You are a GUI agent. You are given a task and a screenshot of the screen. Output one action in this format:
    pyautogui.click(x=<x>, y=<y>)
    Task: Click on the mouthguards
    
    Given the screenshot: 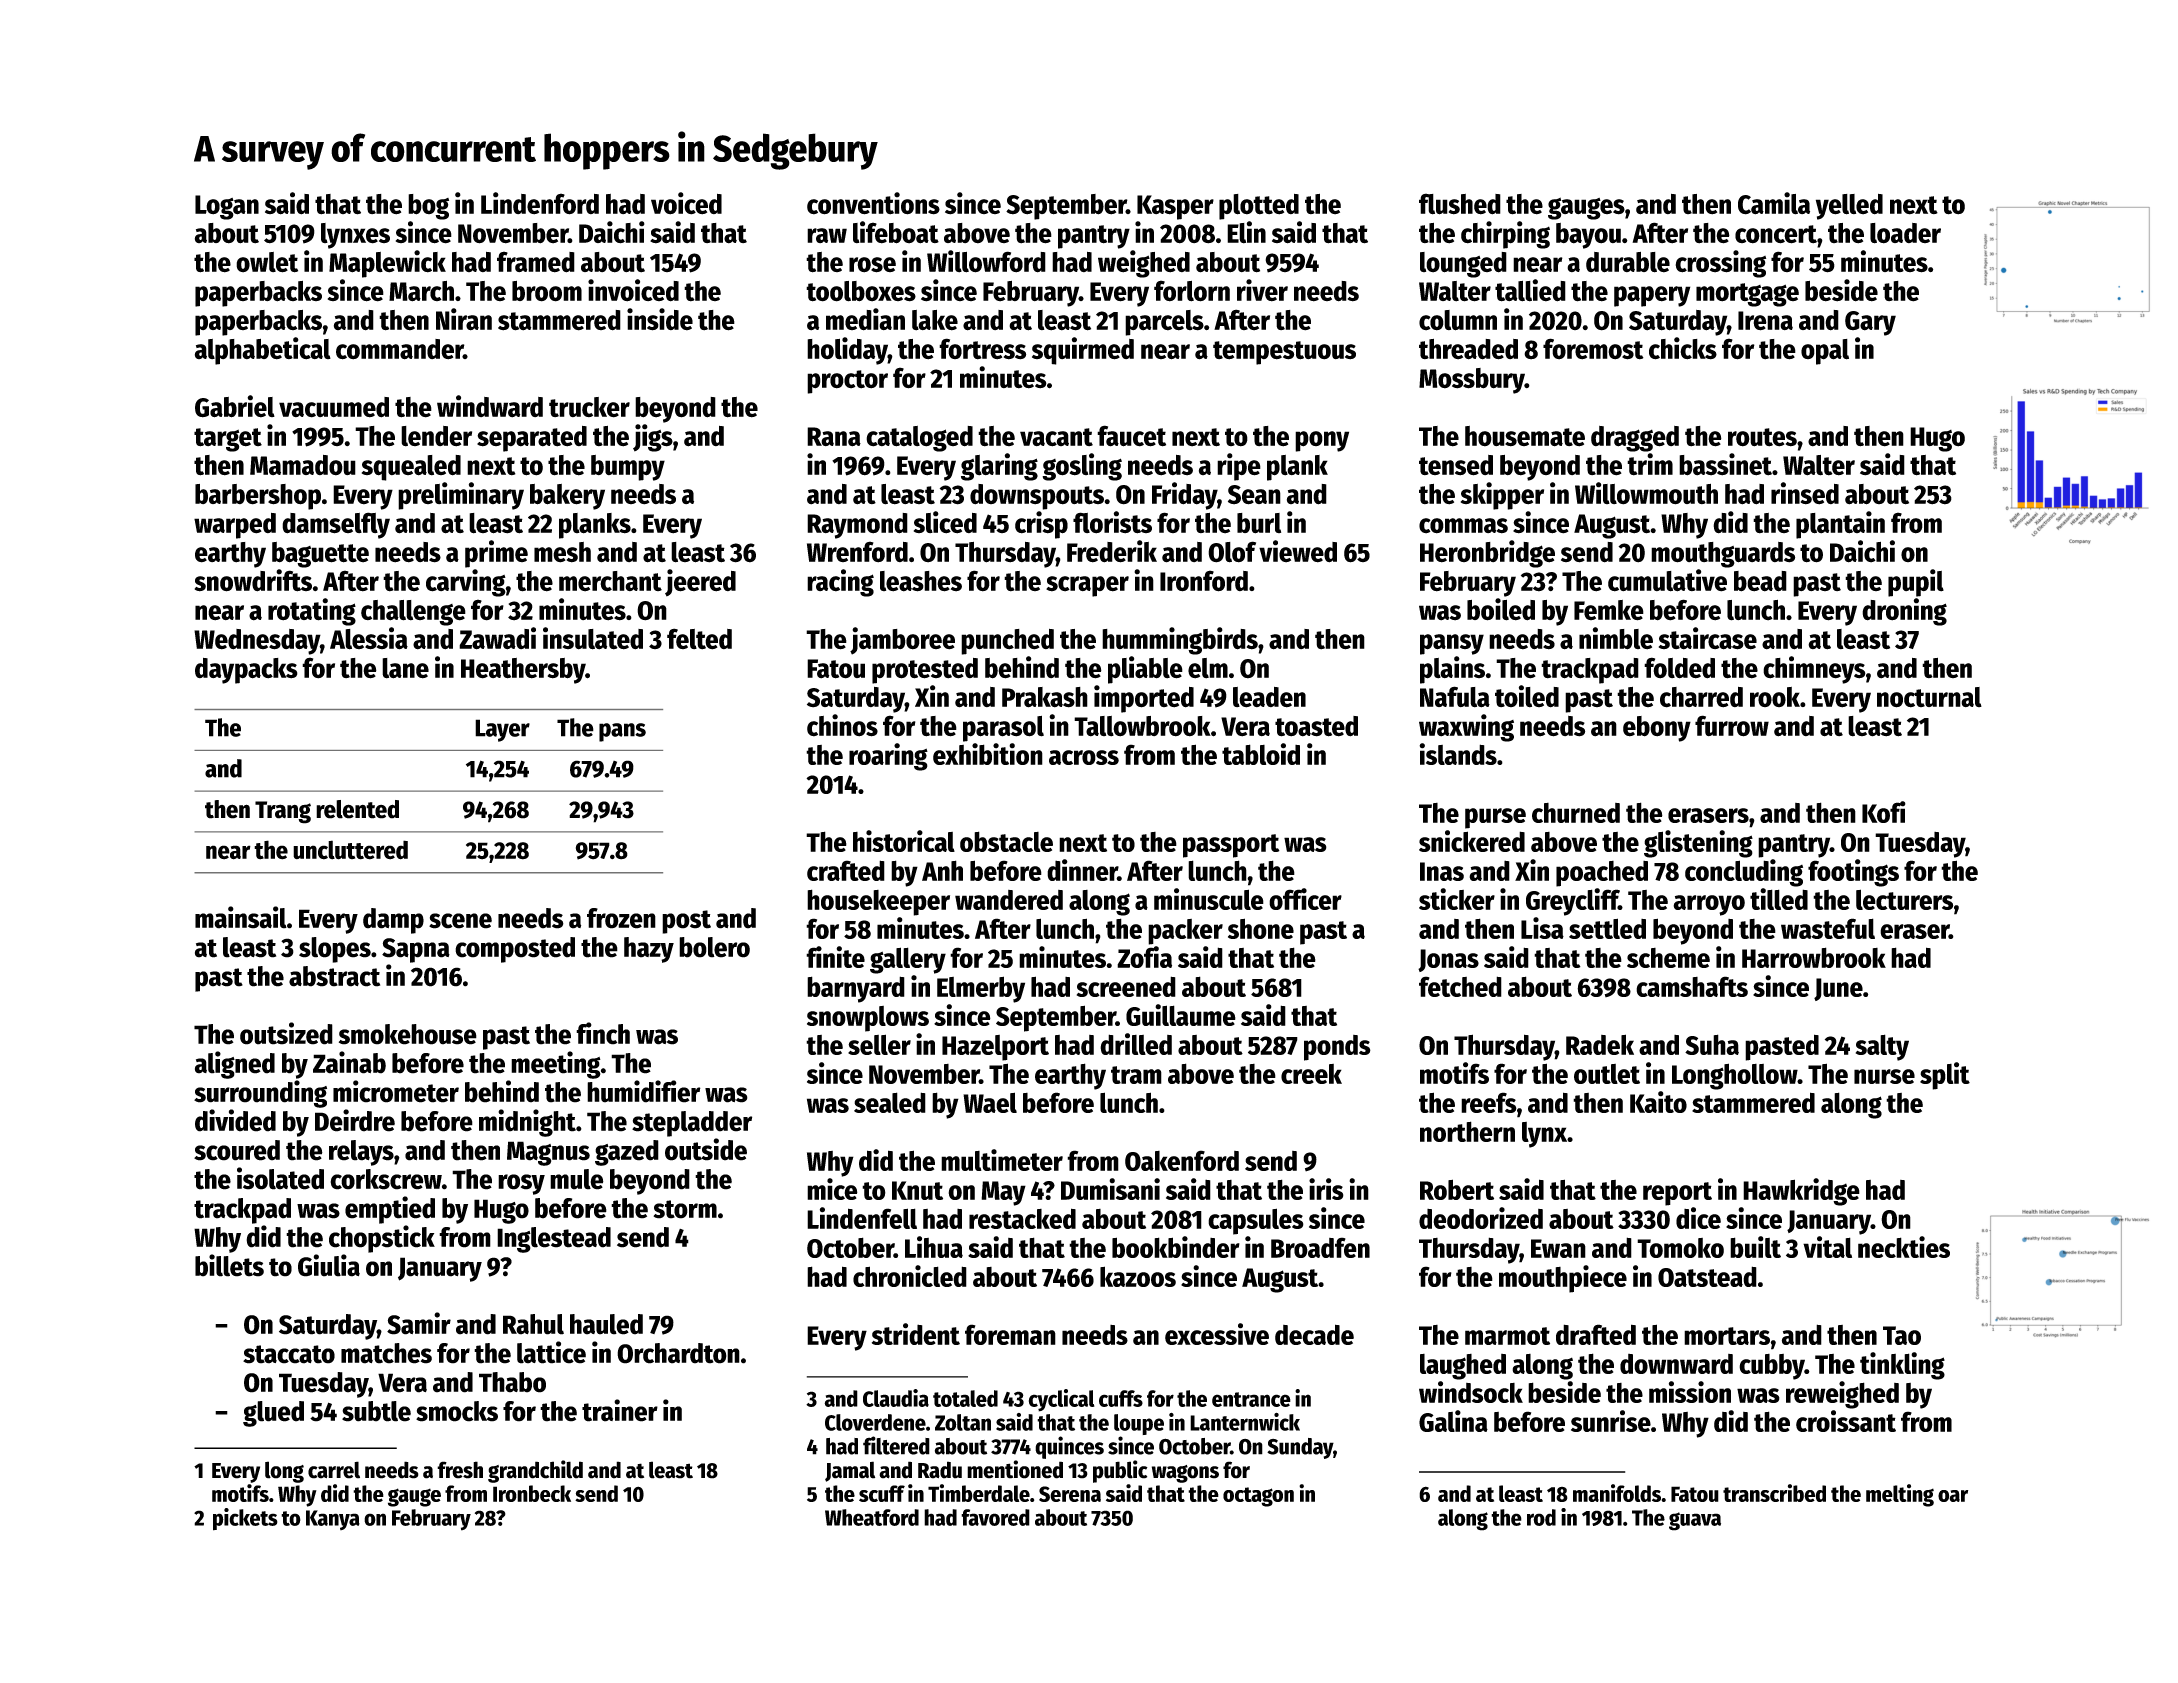 What is the action you would take?
    pyautogui.click(x=1723, y=555)
